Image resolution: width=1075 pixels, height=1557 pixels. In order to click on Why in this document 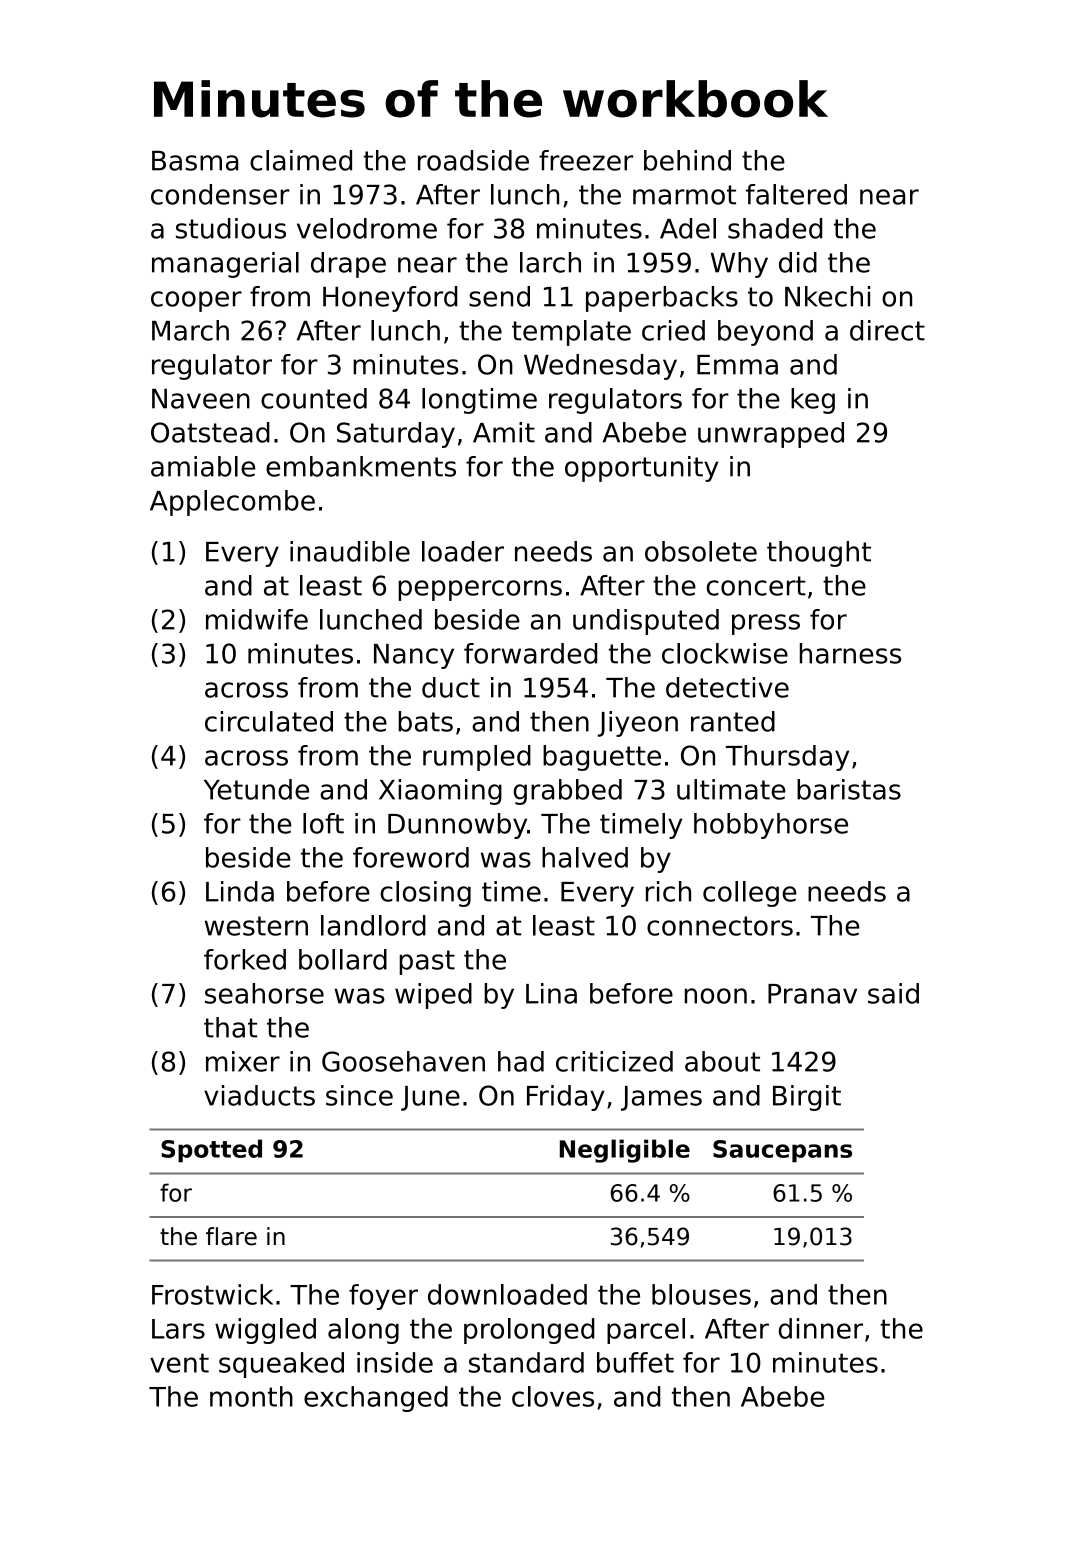, I will do `click(739, 265)`.
